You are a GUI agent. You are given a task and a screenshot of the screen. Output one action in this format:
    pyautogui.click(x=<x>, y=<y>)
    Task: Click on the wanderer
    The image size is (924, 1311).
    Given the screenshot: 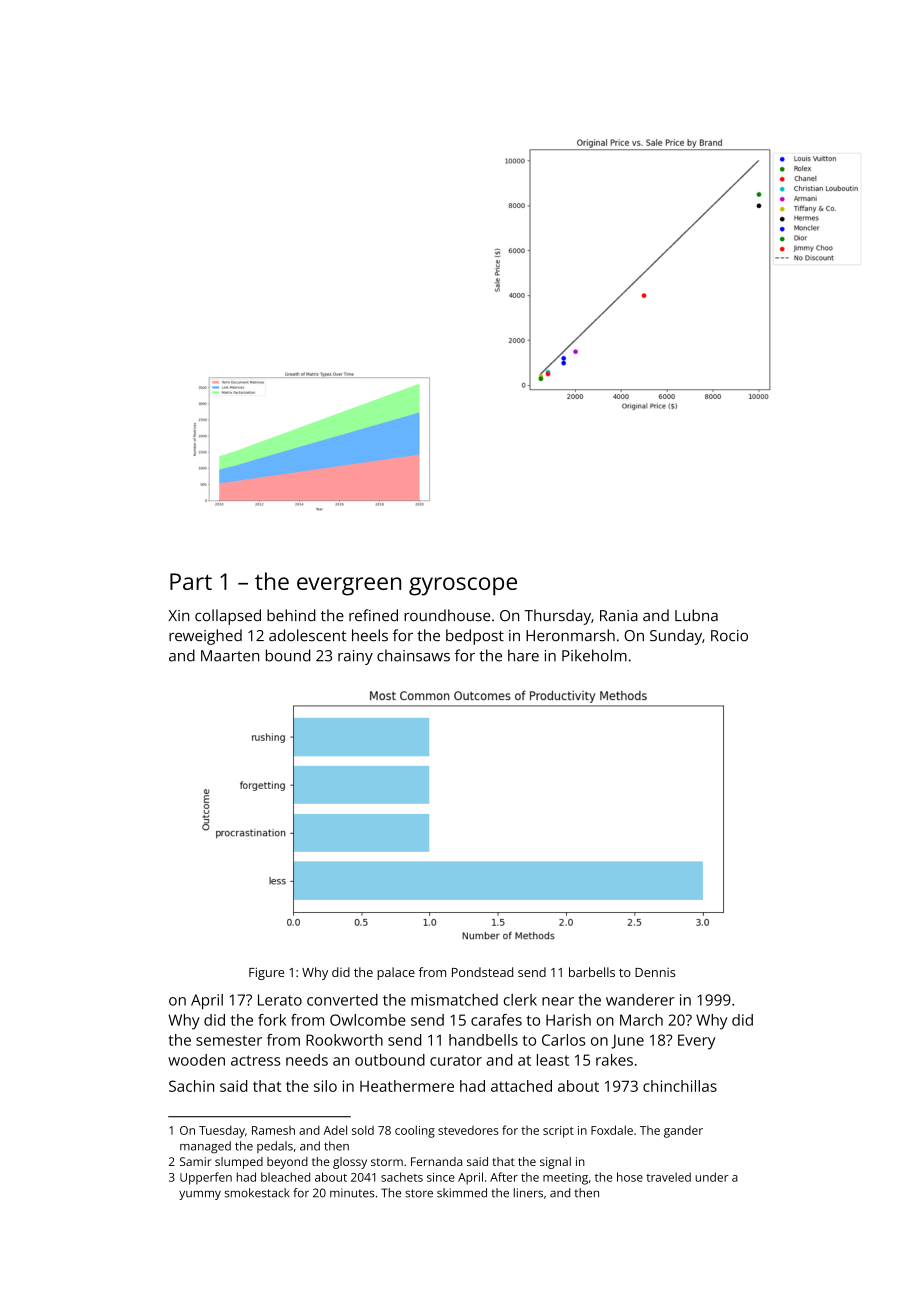 What is the action you would take?
    pyautogui.click(x=640, y=1000)
